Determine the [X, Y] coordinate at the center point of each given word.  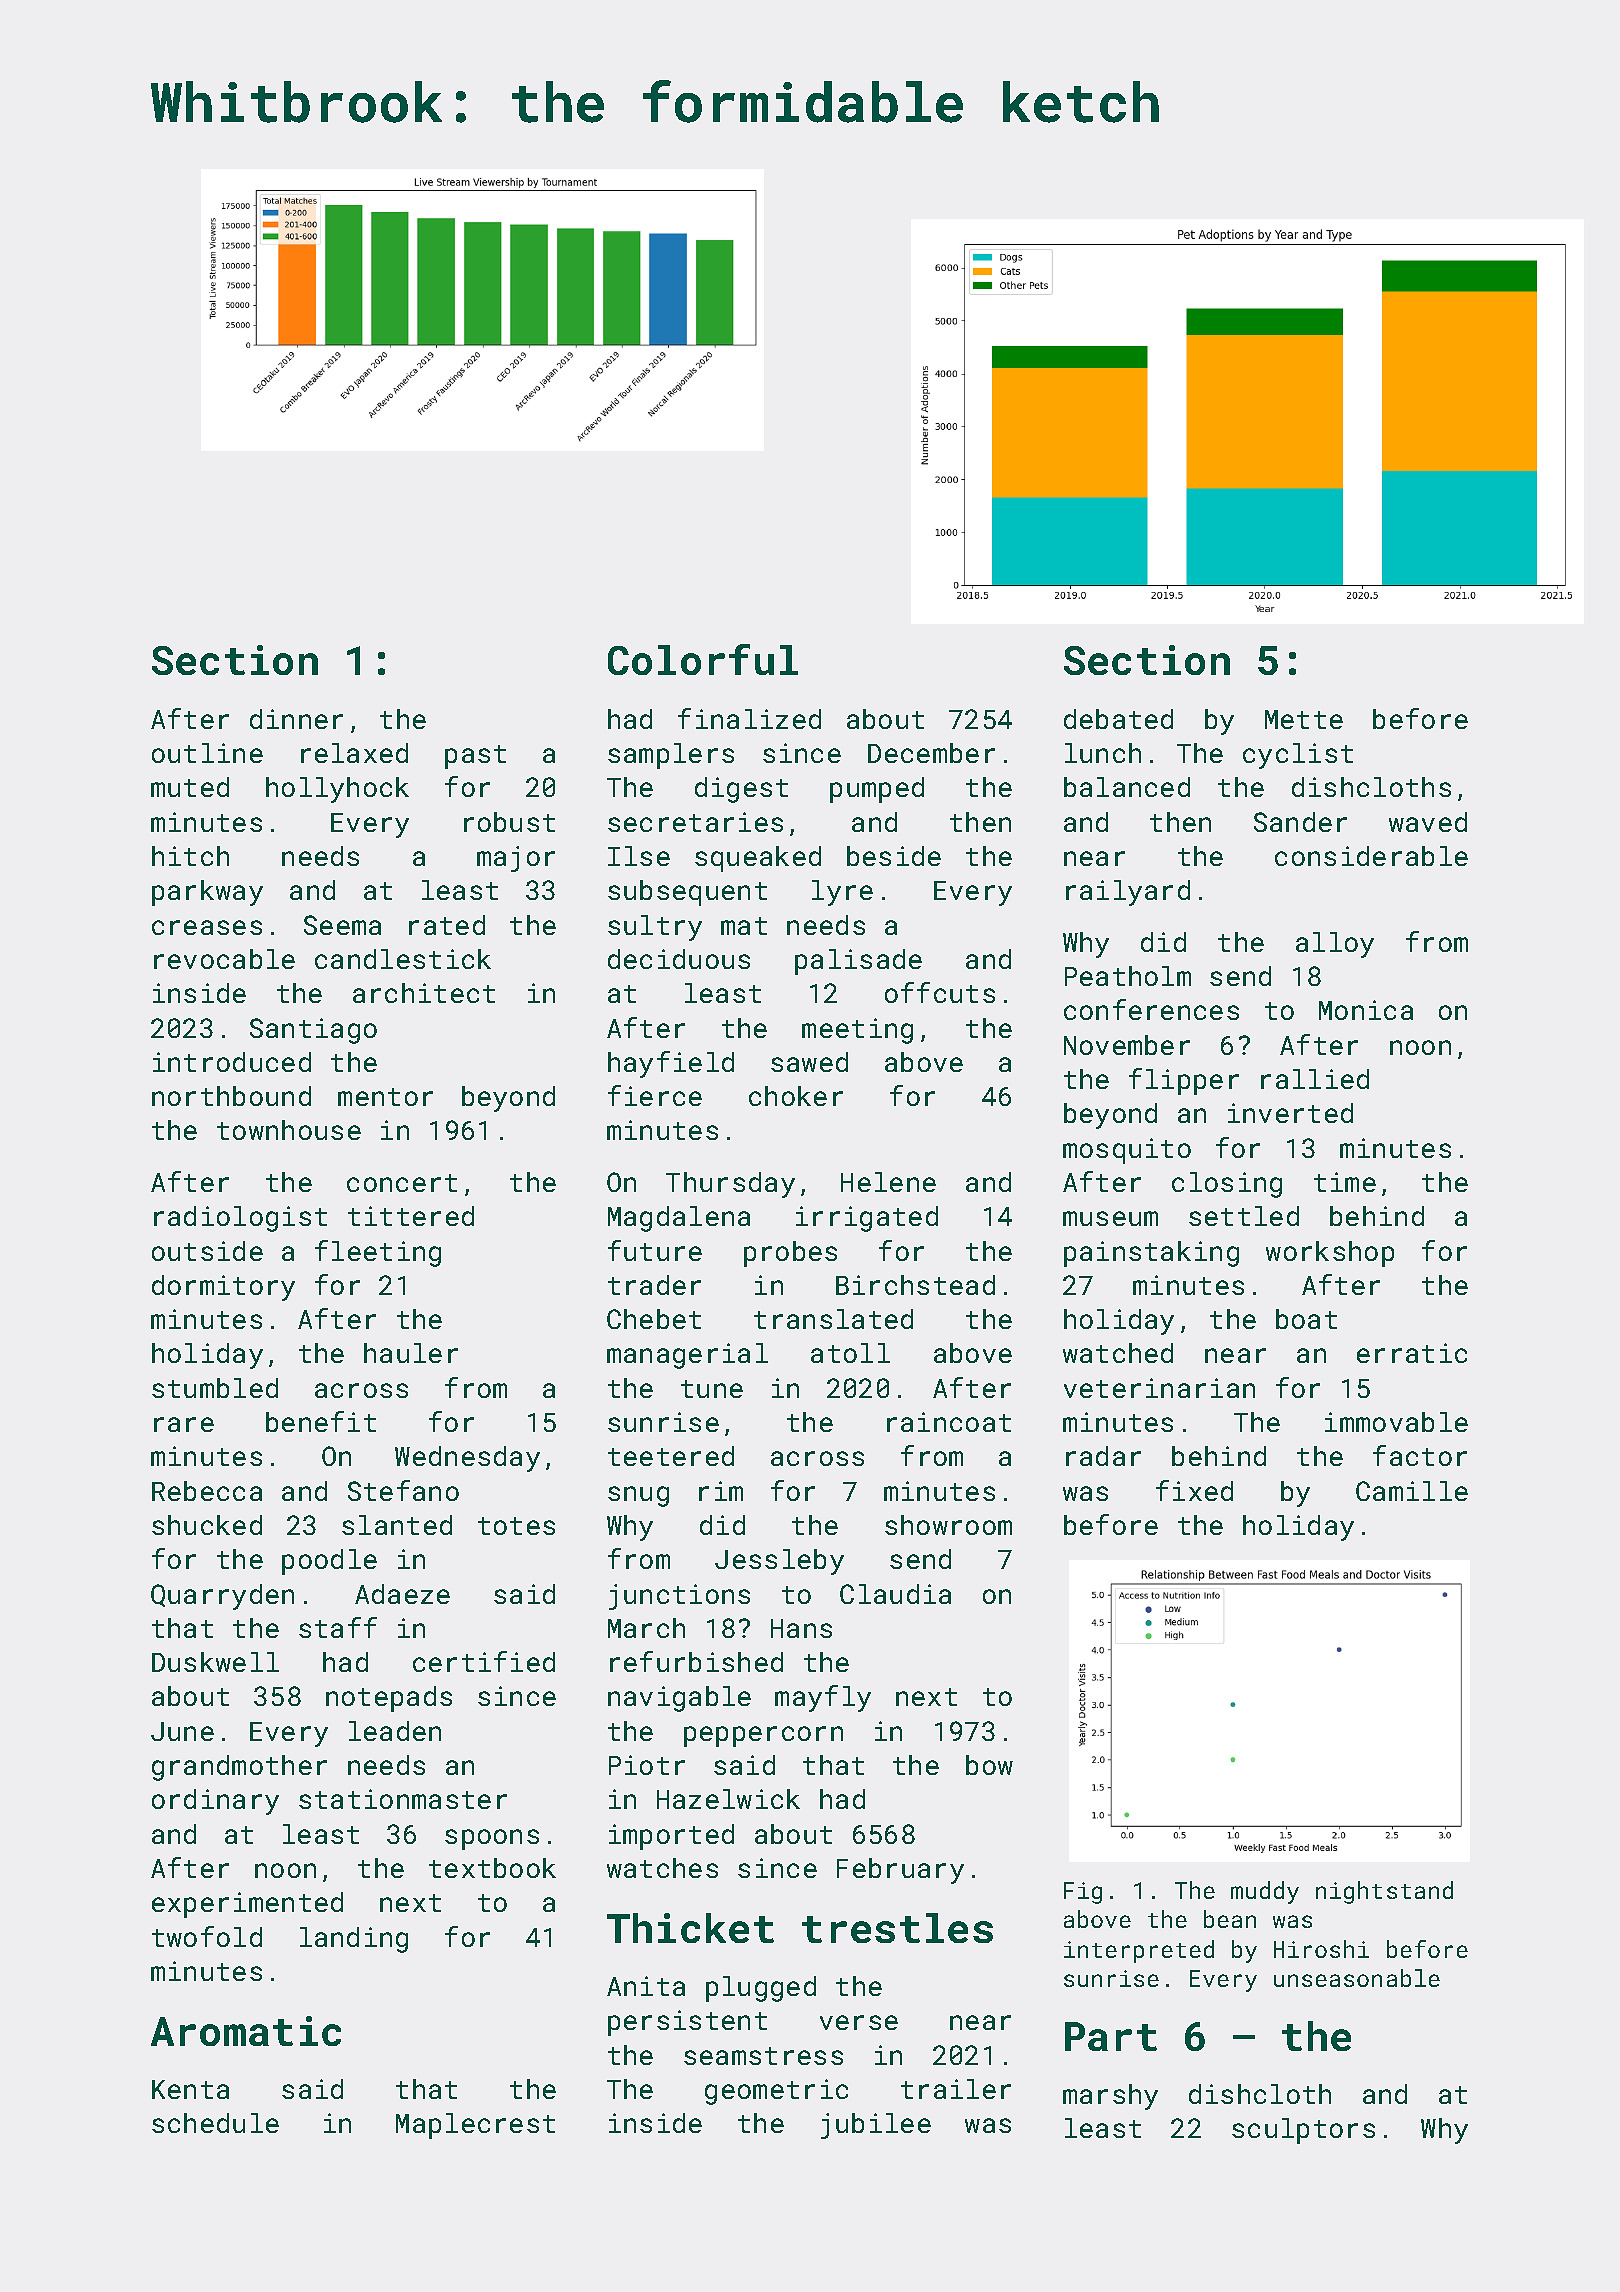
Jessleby [779, 1562]
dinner [296, 719]
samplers [671, 756]
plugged [761, 1989]
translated [833, 1319]
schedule [215, 2123]
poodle [329, 1562]
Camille [1412, 1491]
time [1345, 1182]
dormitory [223, 1288]
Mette [1304, 719]
